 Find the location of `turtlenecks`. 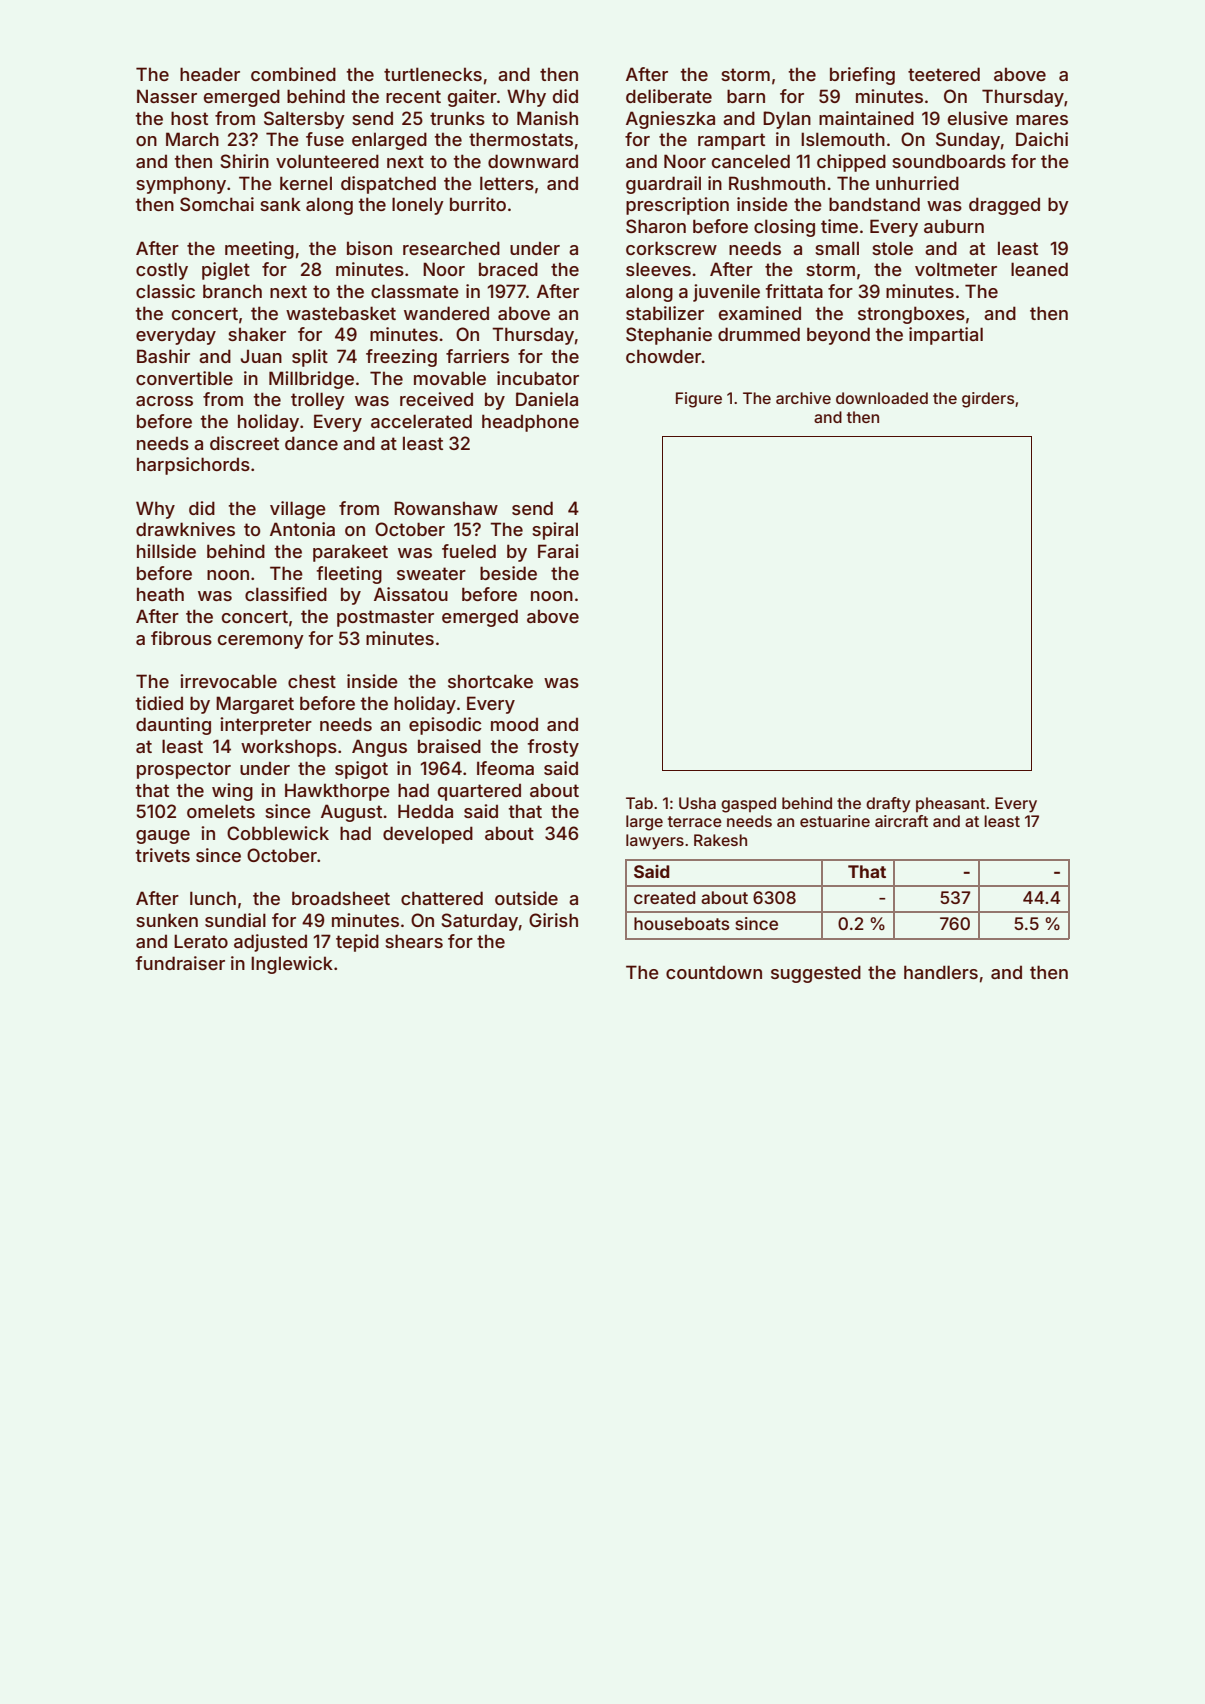

turtlenecks is located at coordinates (433, 74).
